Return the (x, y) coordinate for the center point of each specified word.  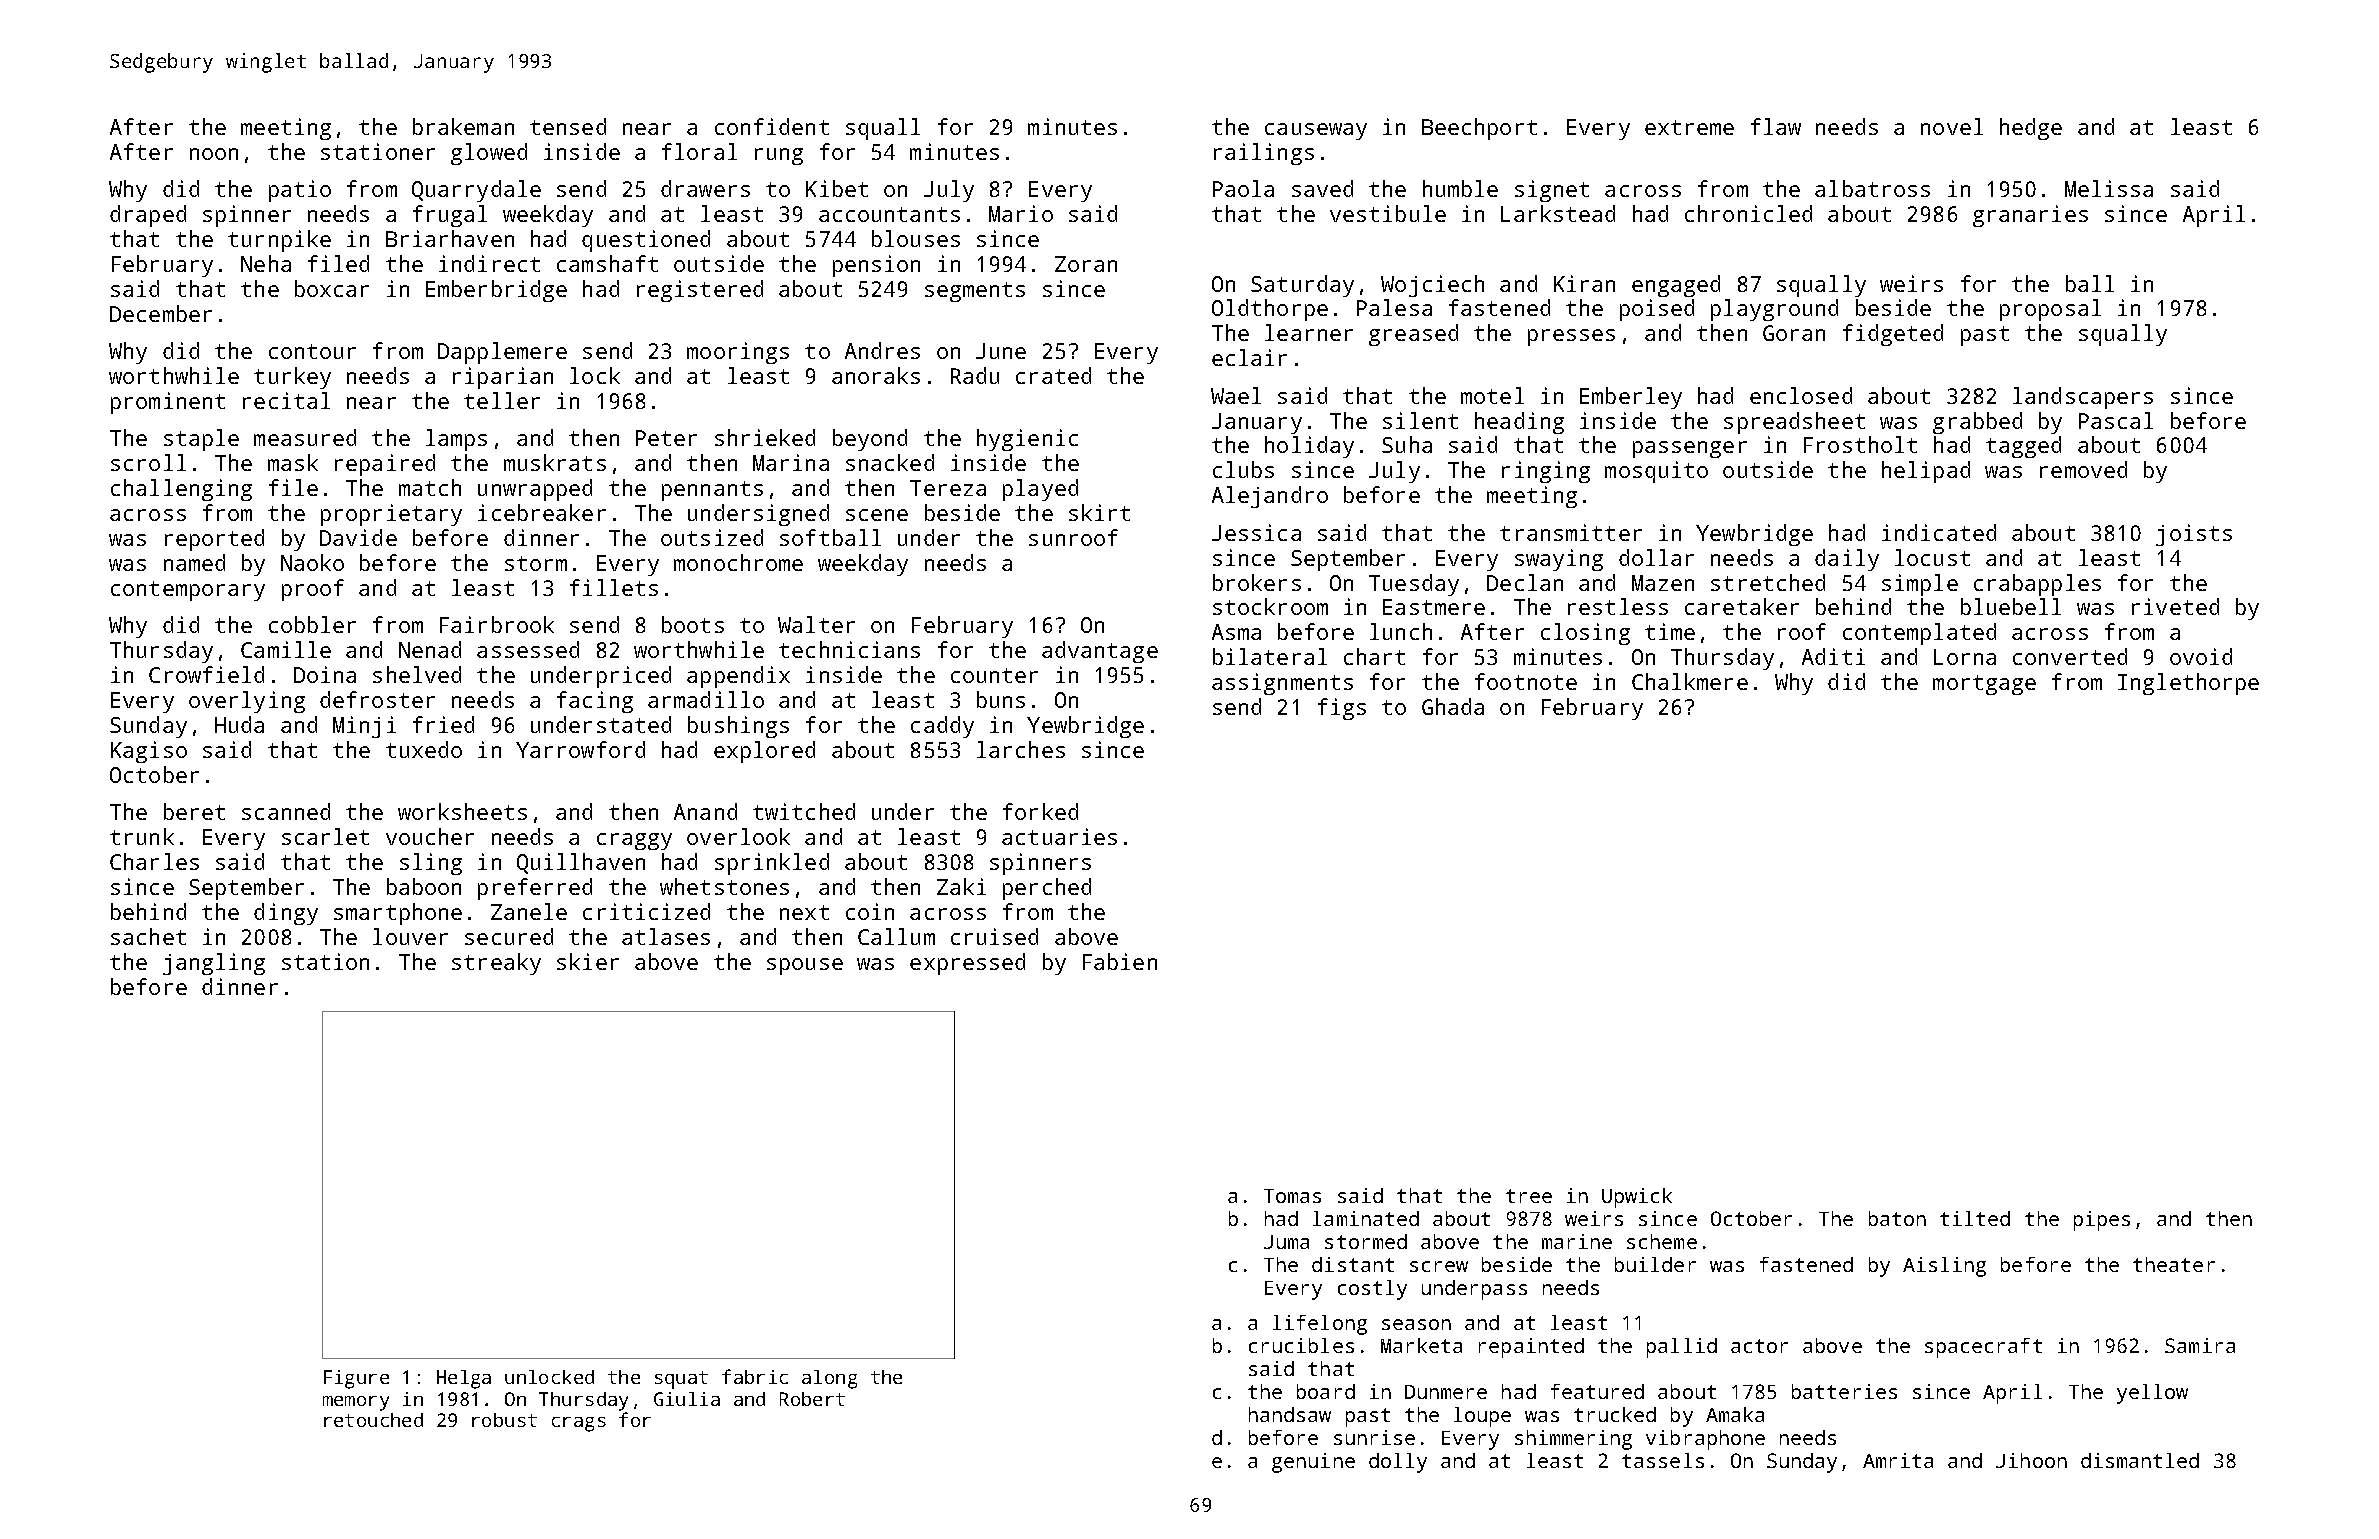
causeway (1316, 131)
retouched (373, 1420)
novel (1952, 126)
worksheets (462, 811)
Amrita (1898, 1460)
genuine (1313, 1463)
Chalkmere (1690, 681)
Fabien (1120, 961)
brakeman (463, 126)
